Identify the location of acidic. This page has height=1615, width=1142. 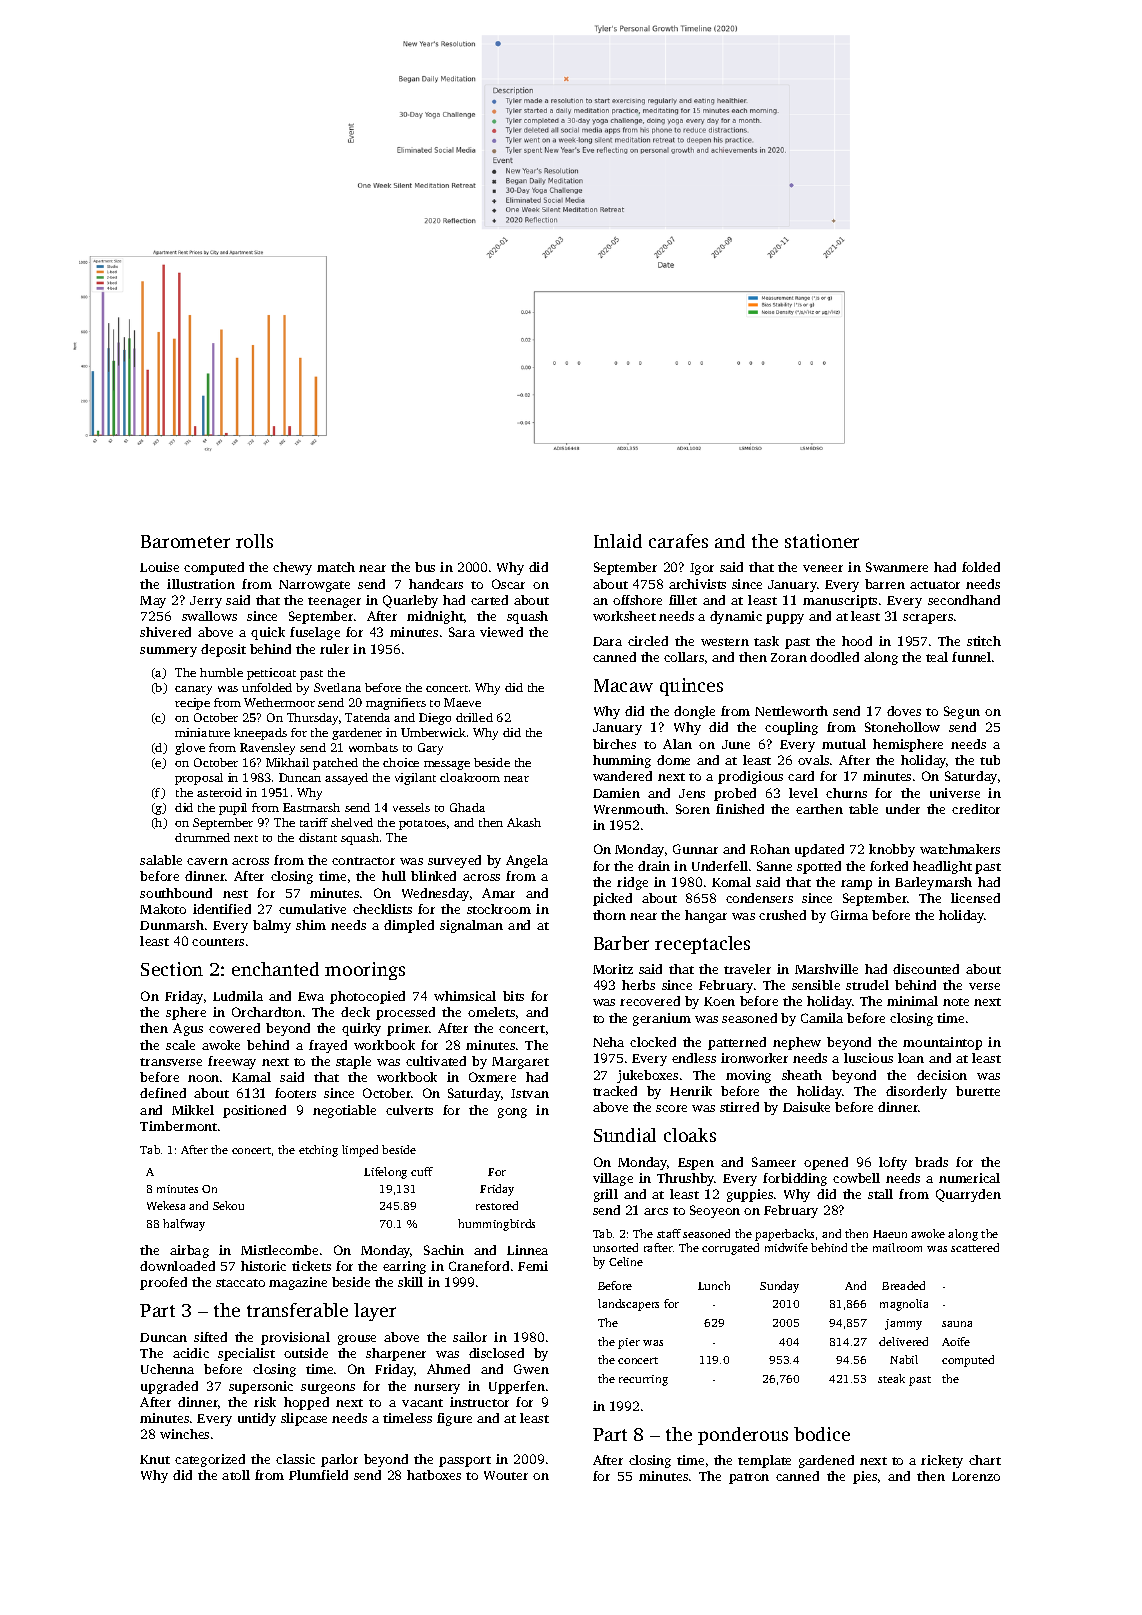
(191, 1353).
